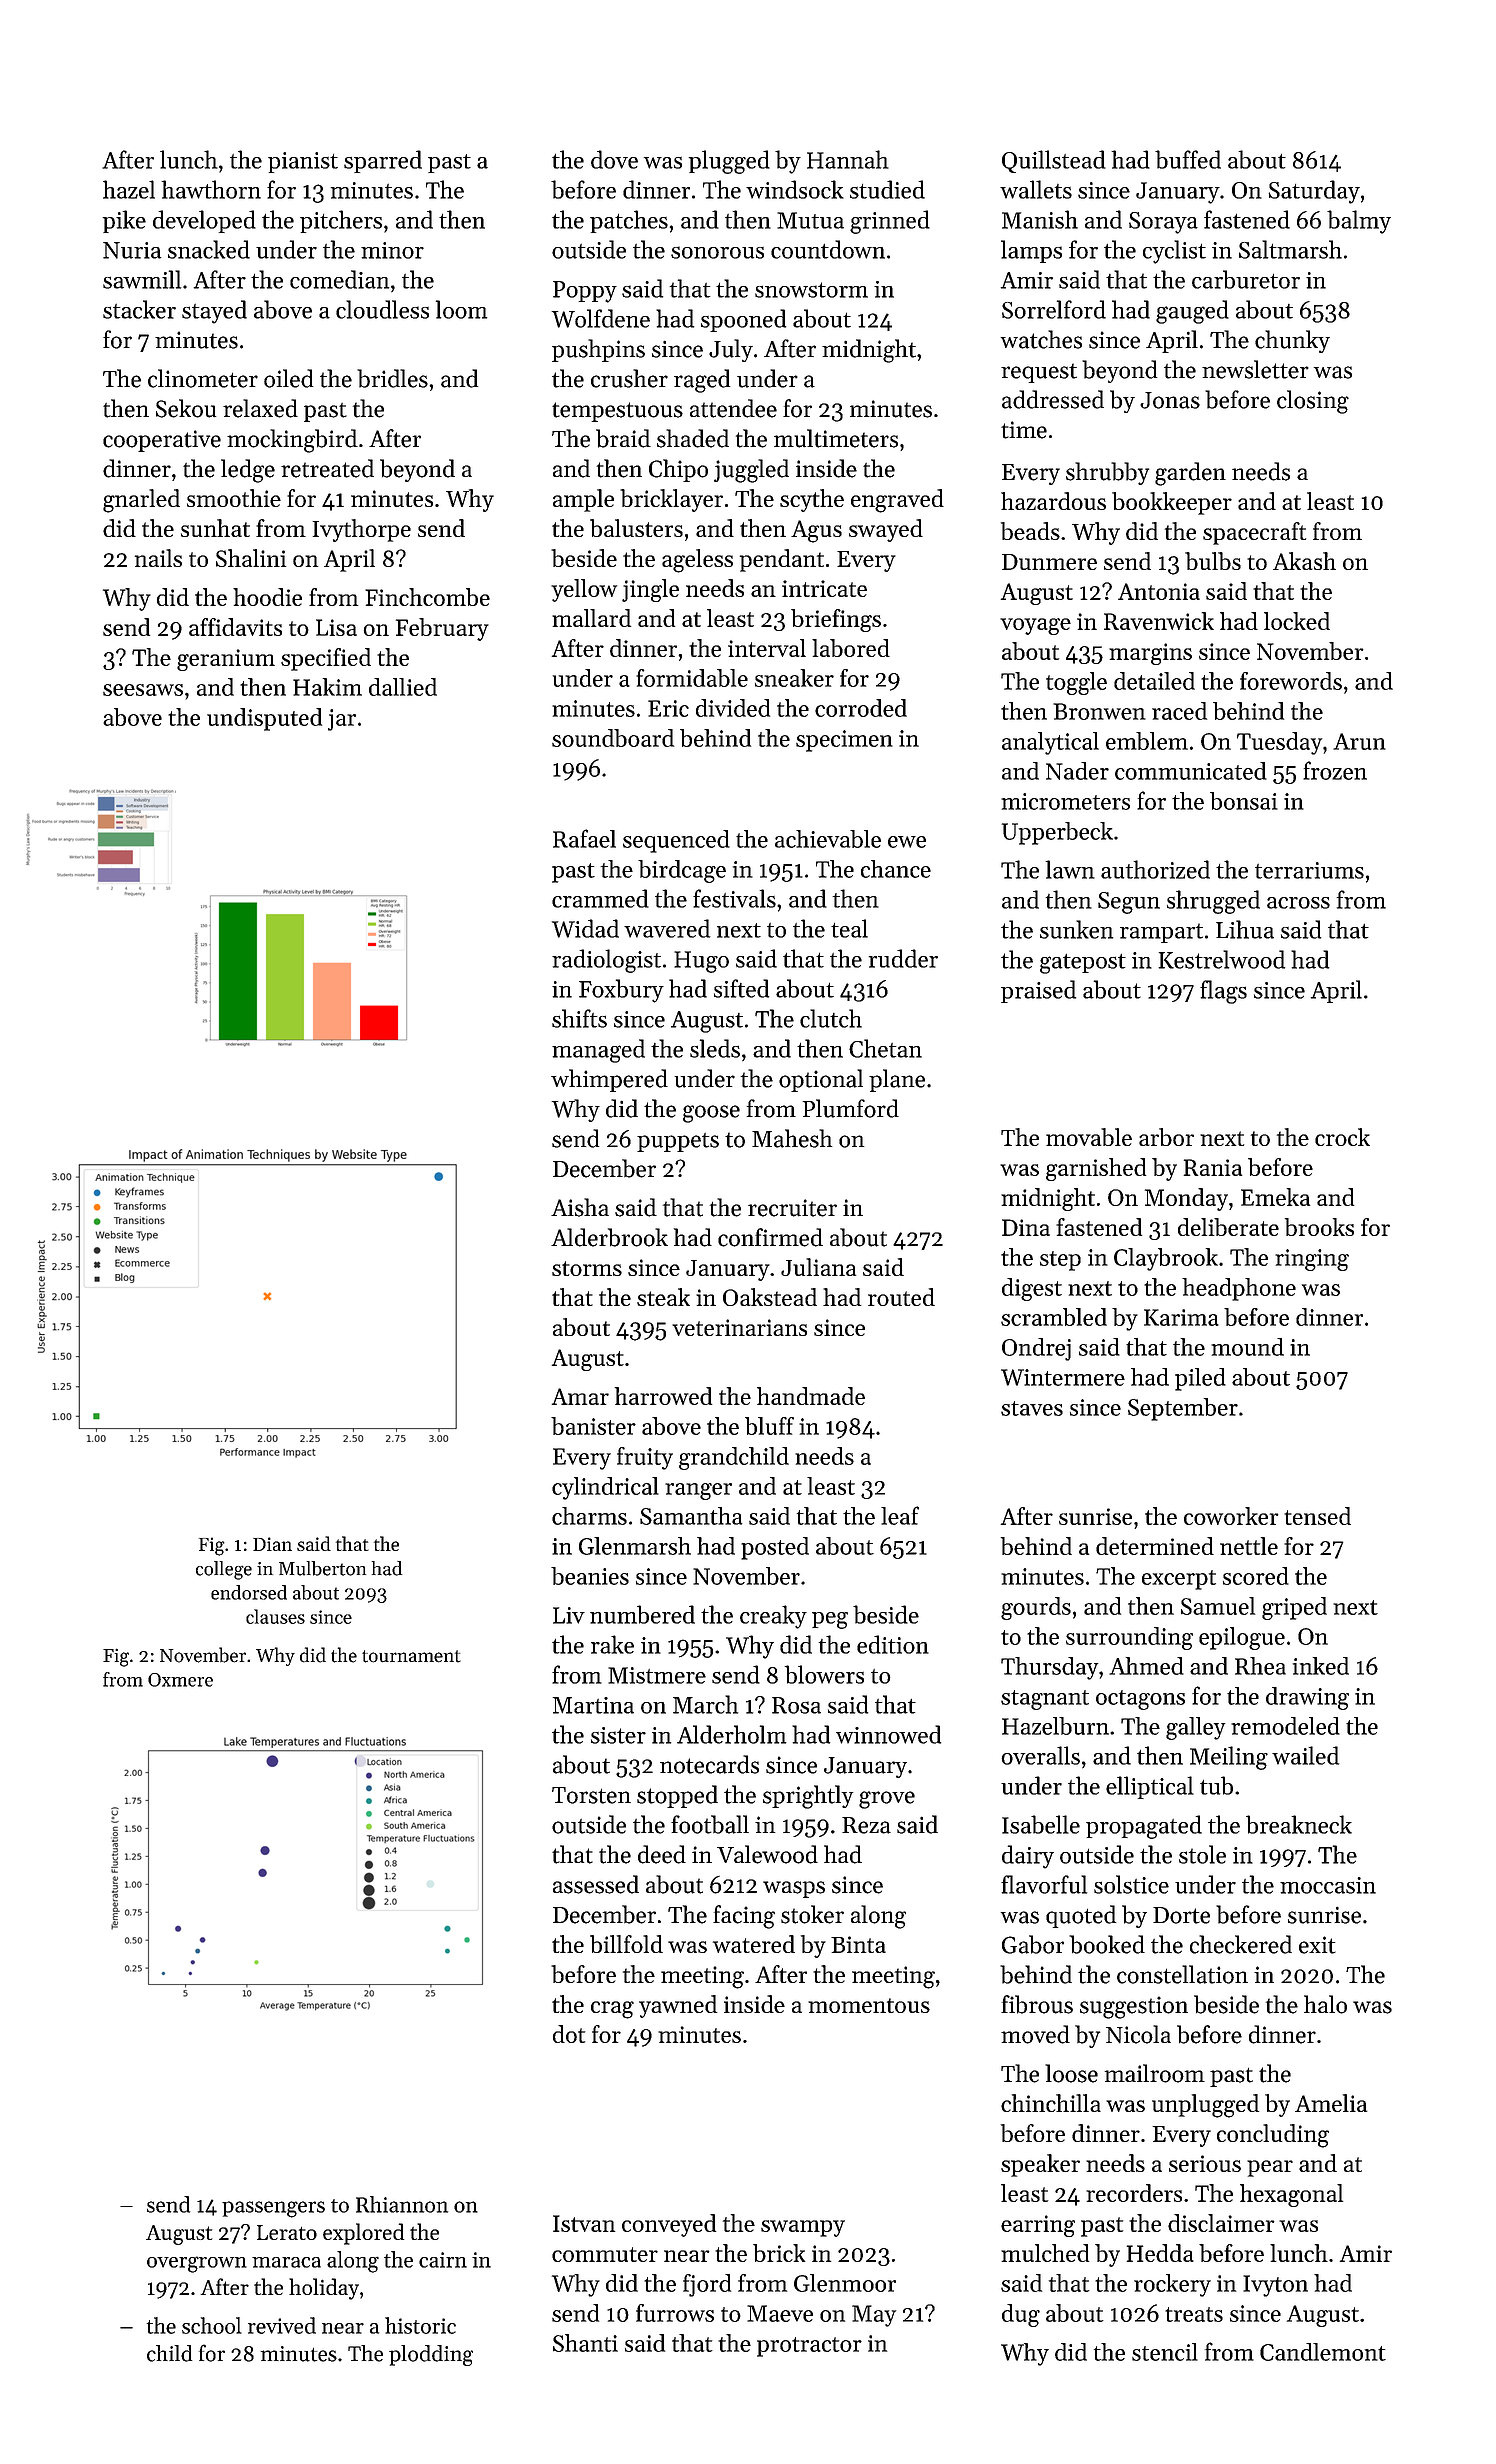 This screenshot has height=2464, width=1496. What do you see at coordinates (1359, 222) in the screenshot?
I see `balmy` at bounding box center [1359, 222].
